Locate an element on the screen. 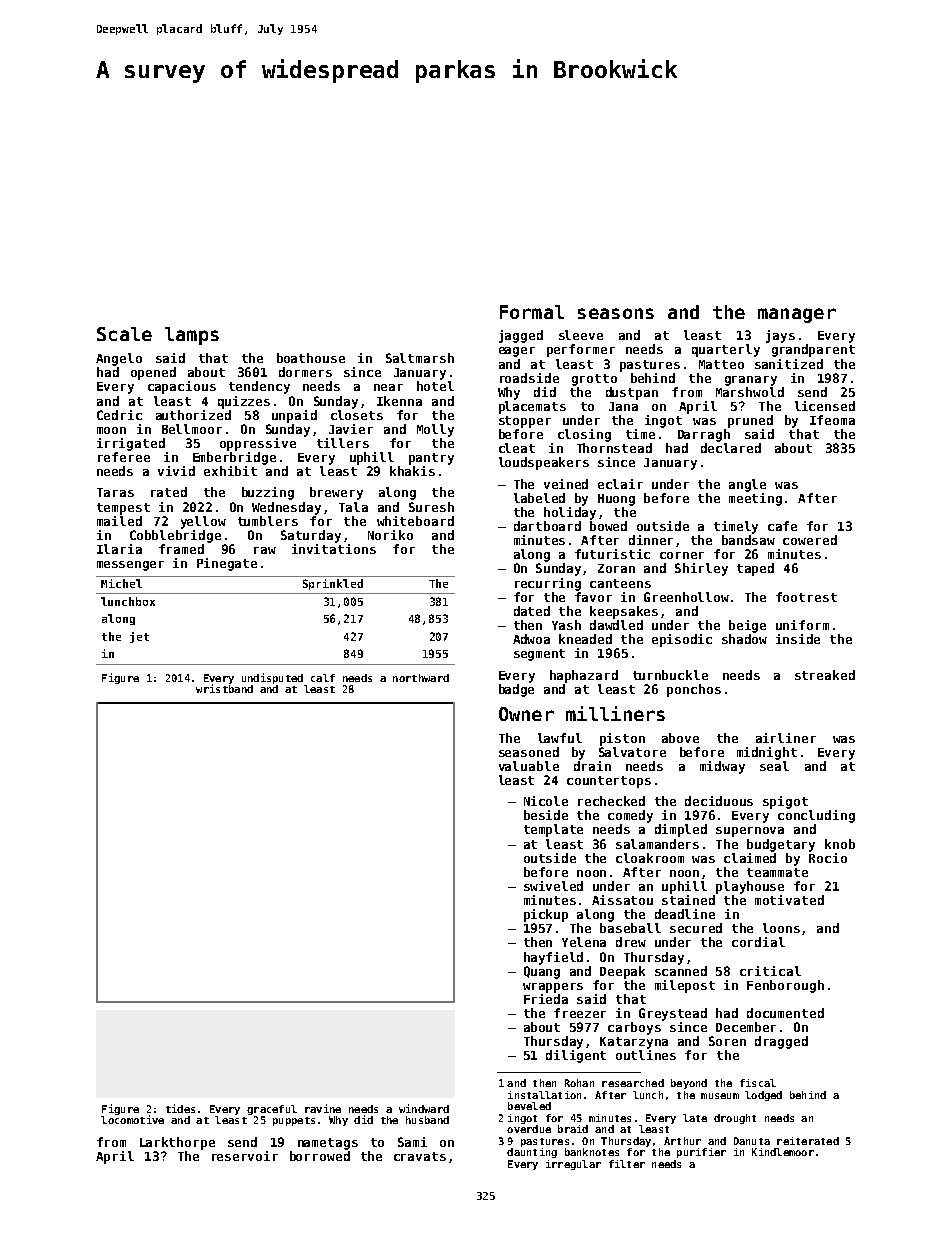 The height and width of the screenshot is (1233, 952). calf is located at coordinates (323, 678).
